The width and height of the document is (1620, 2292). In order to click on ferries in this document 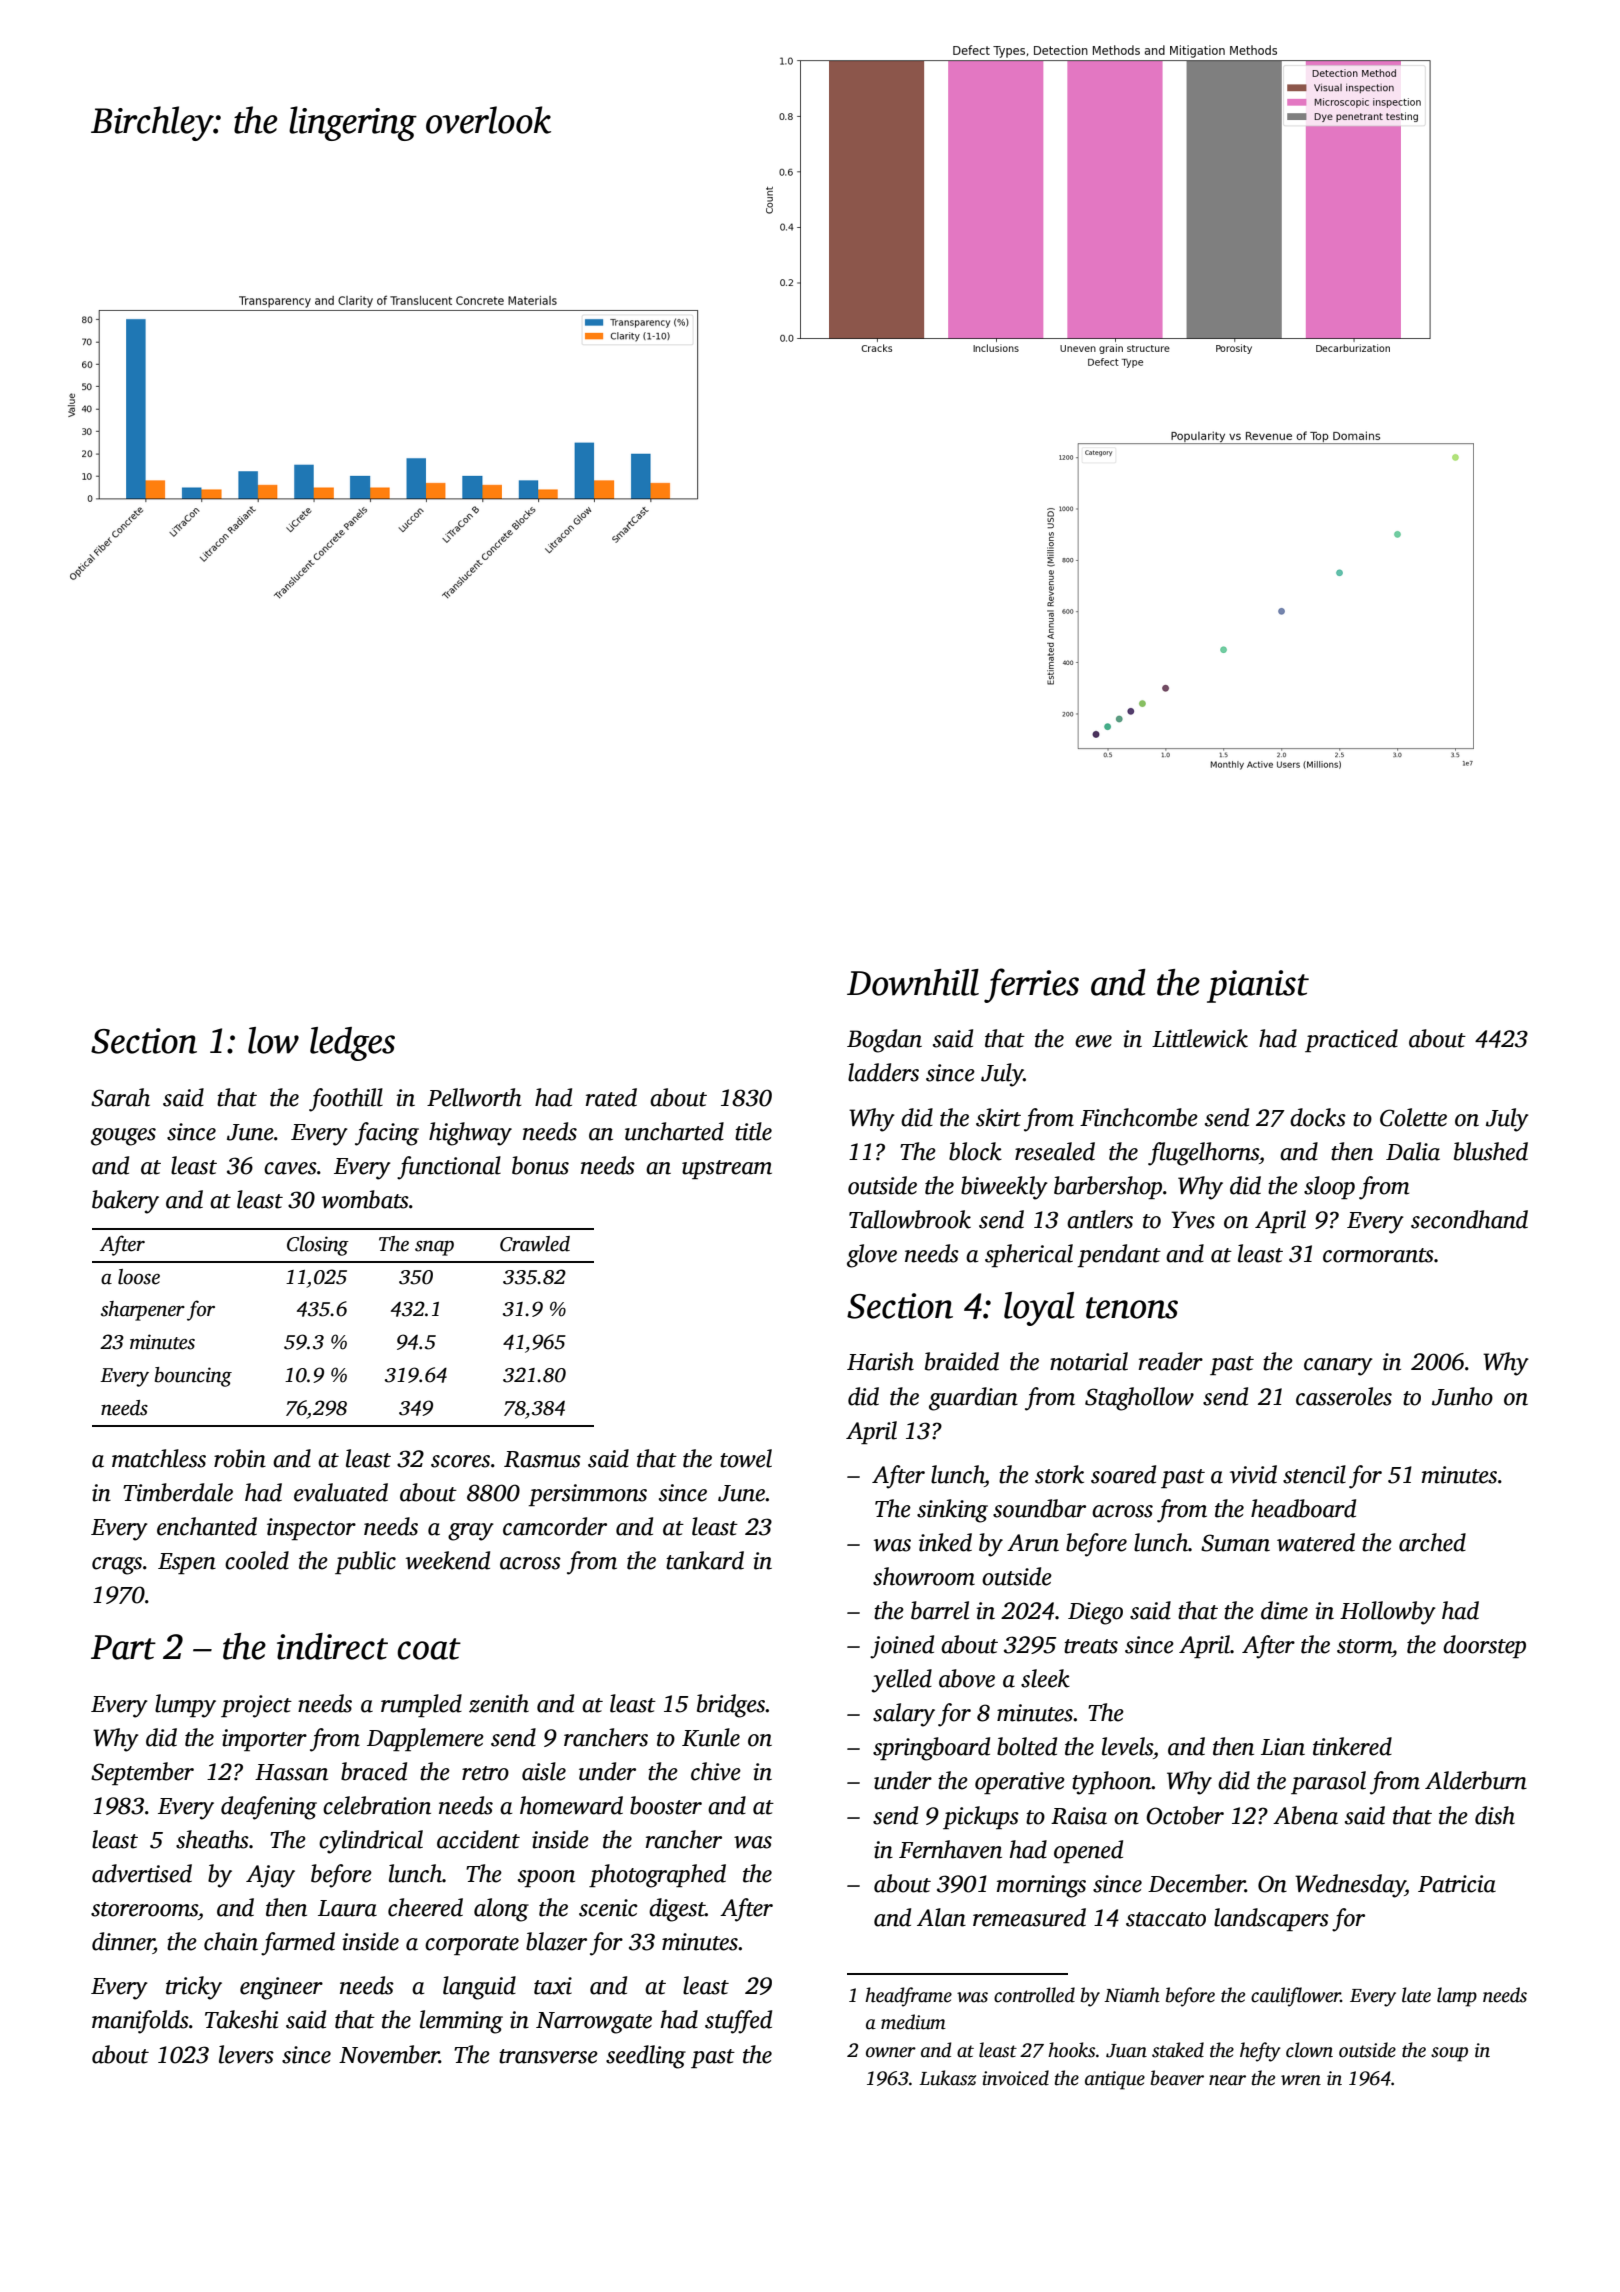, I will do `click(1031, 985)`.
